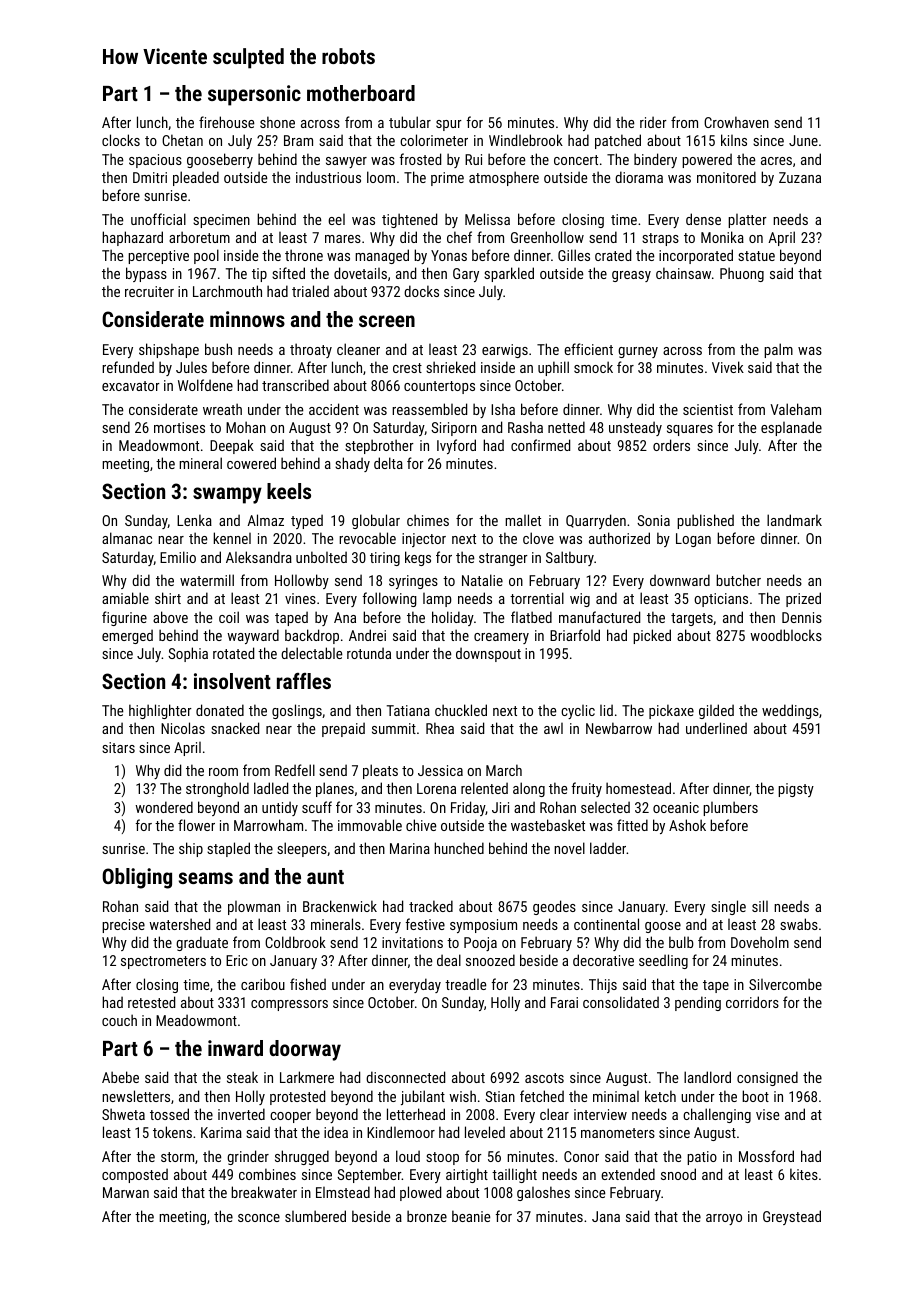  I want to click on Doveholm, so click(760, 942).
